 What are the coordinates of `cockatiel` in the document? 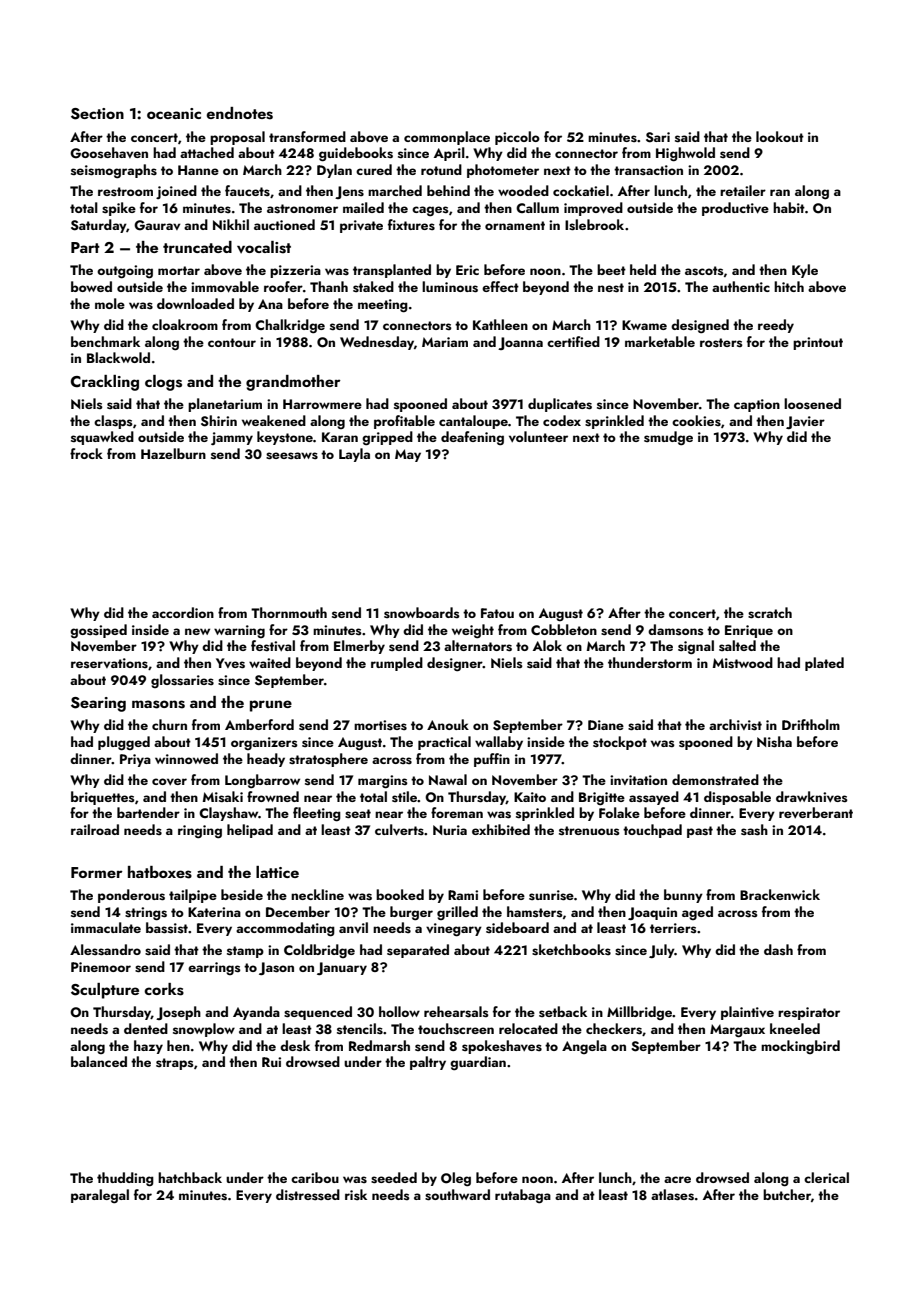 It's located at (581, 190).
